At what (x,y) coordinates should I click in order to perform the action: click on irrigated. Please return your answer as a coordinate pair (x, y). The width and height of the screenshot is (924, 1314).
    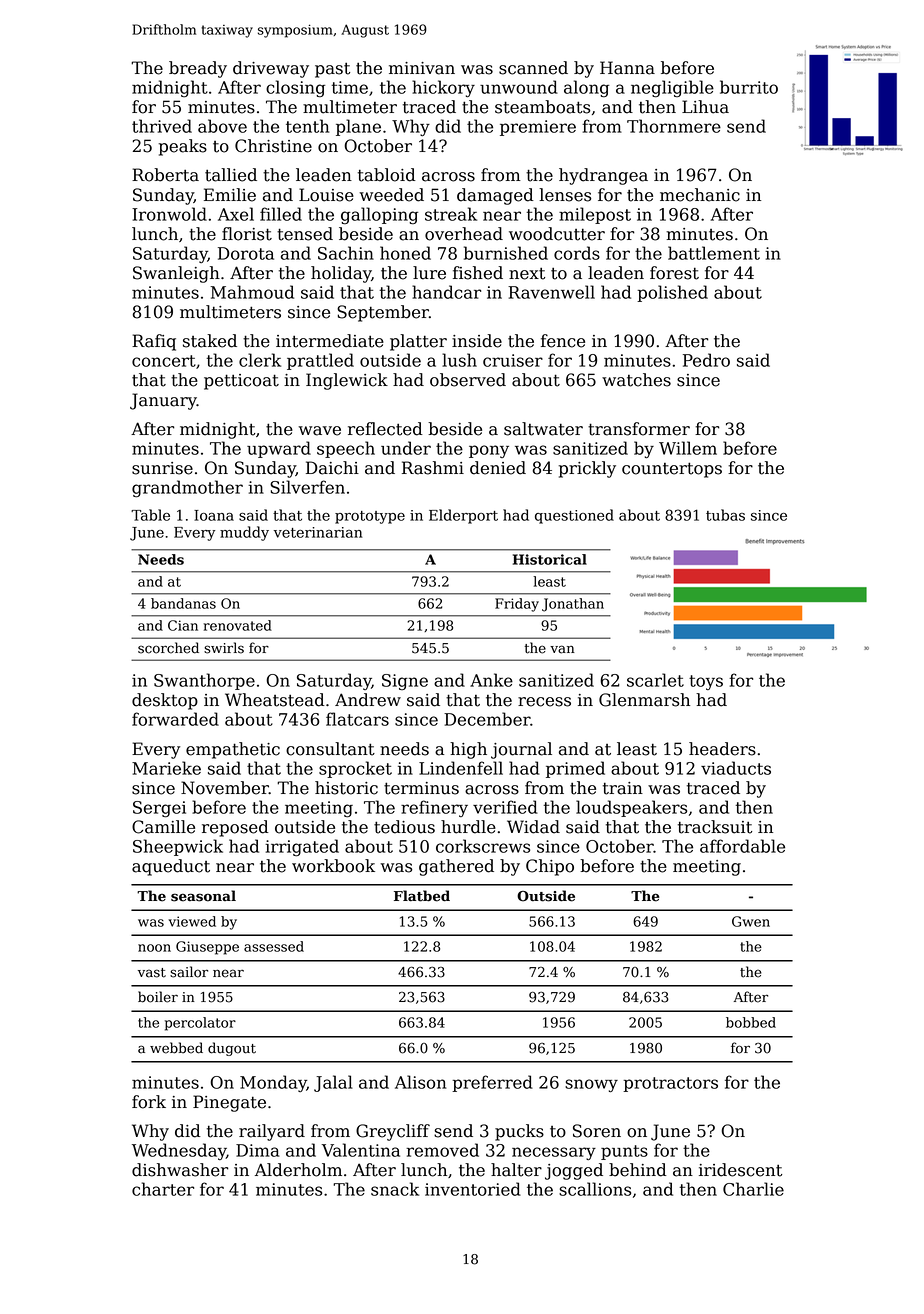
    Looking at the image, I should click on (302, 848).
